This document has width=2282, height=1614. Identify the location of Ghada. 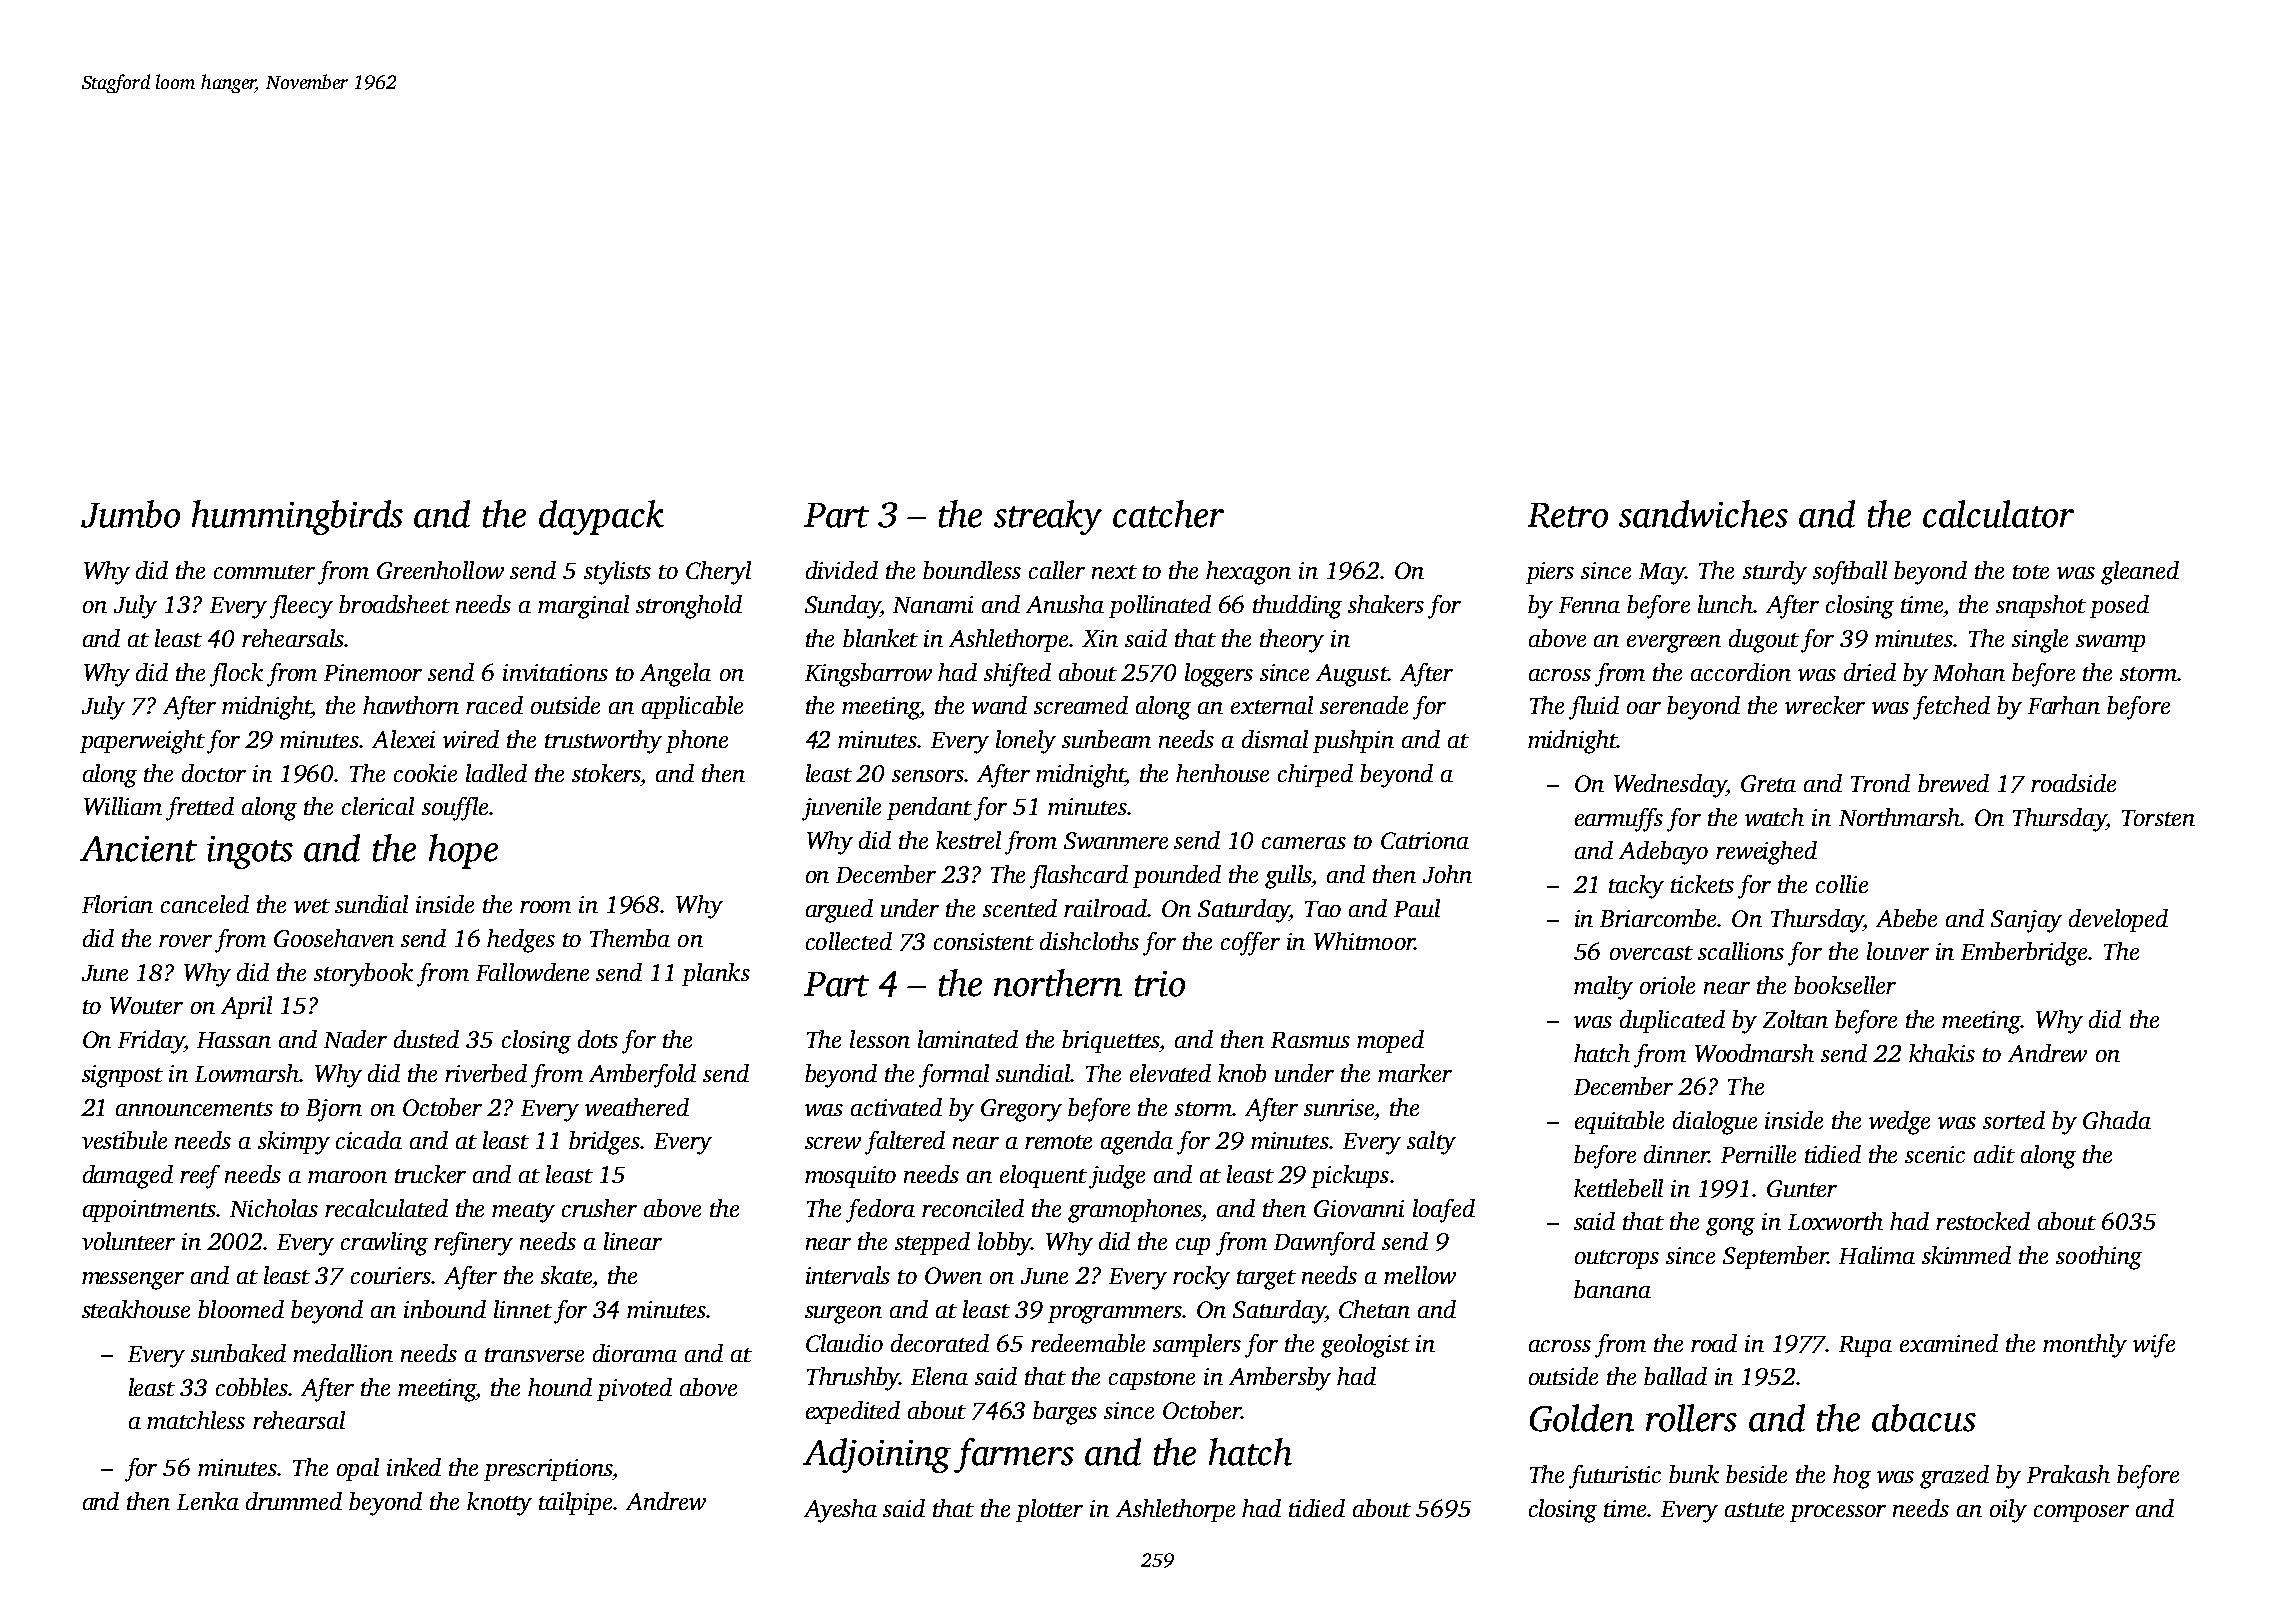
(2117, 1120).
